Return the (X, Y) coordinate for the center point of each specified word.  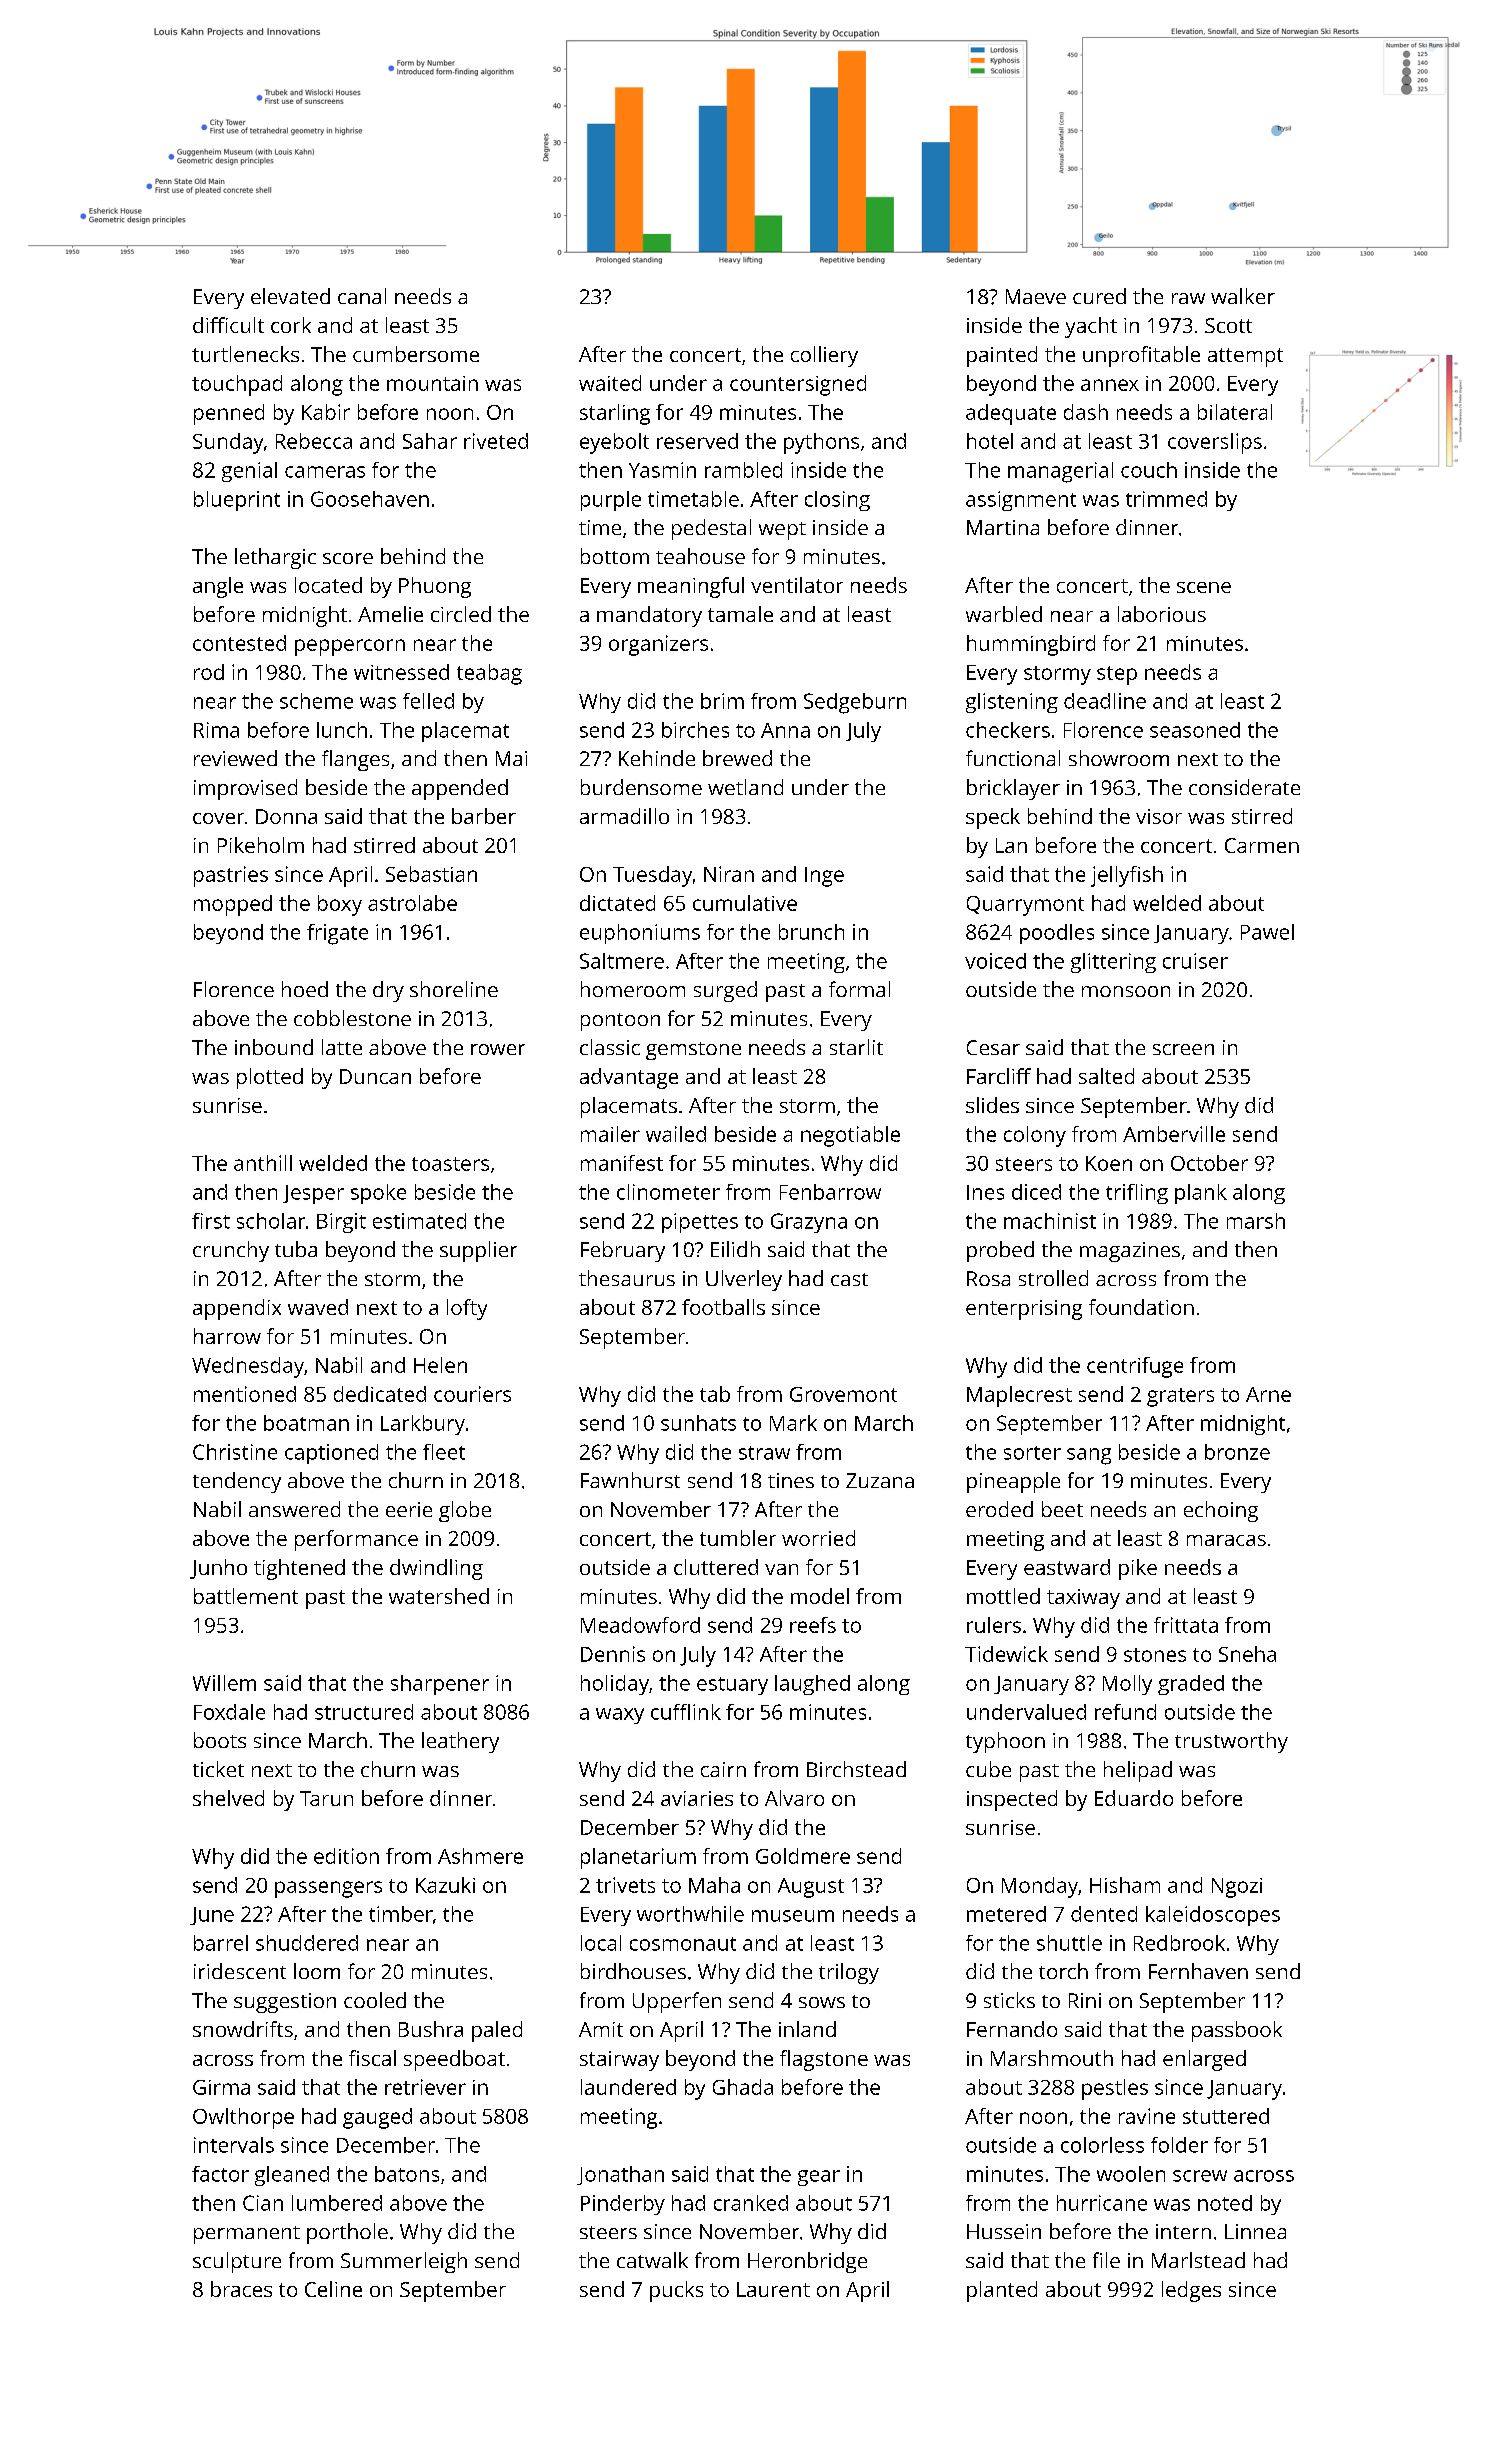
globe (465, 1511)
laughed (812, 1685)
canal (362, 296)
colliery (824, 356)
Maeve (1036, 296)
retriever (425, 2087)
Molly (1127, 1685)
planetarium (638, 1858)
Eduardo (1134, 1798)
